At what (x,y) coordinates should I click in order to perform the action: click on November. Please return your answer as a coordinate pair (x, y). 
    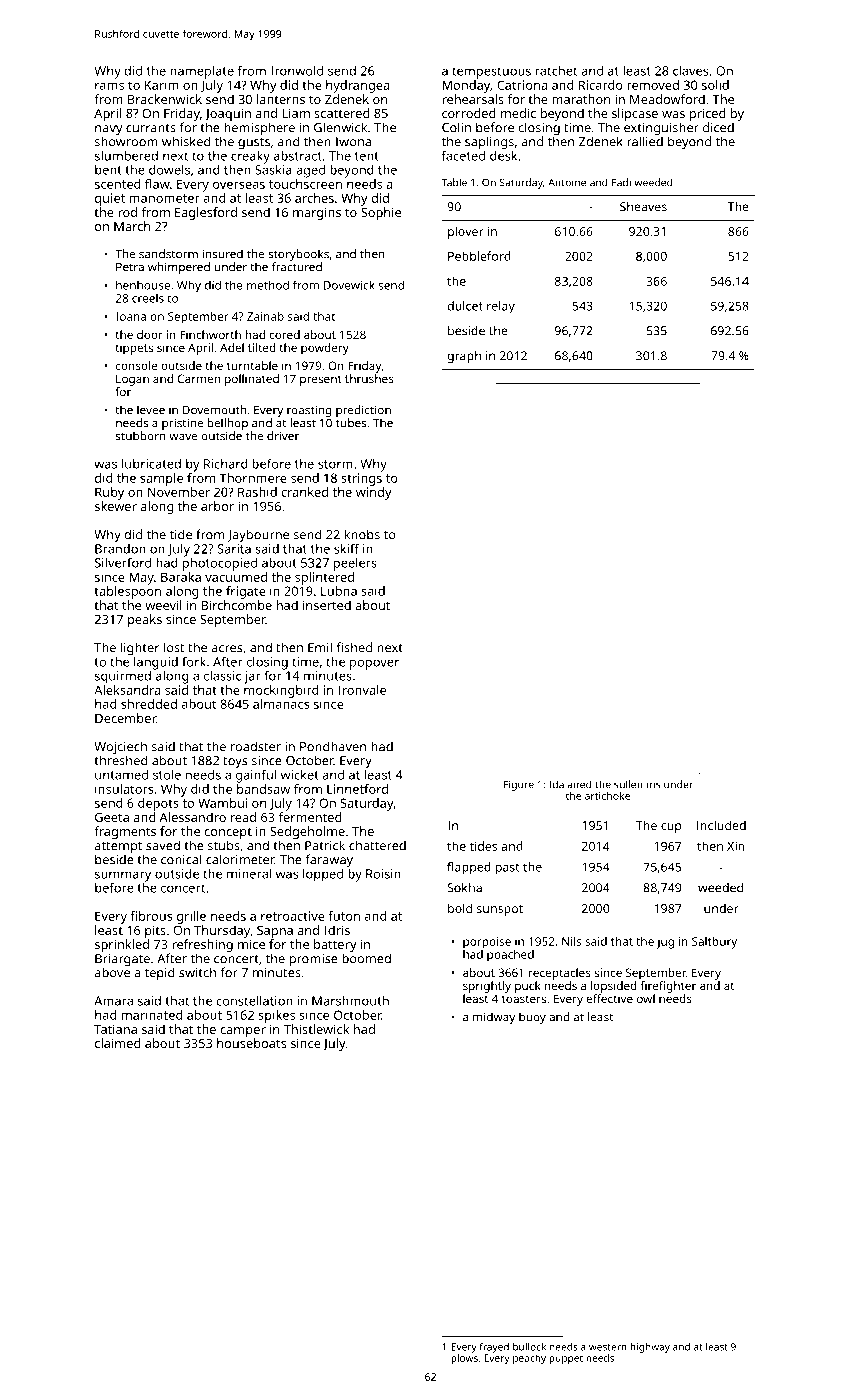
    Looking at the image, I should click on (179, 492).
